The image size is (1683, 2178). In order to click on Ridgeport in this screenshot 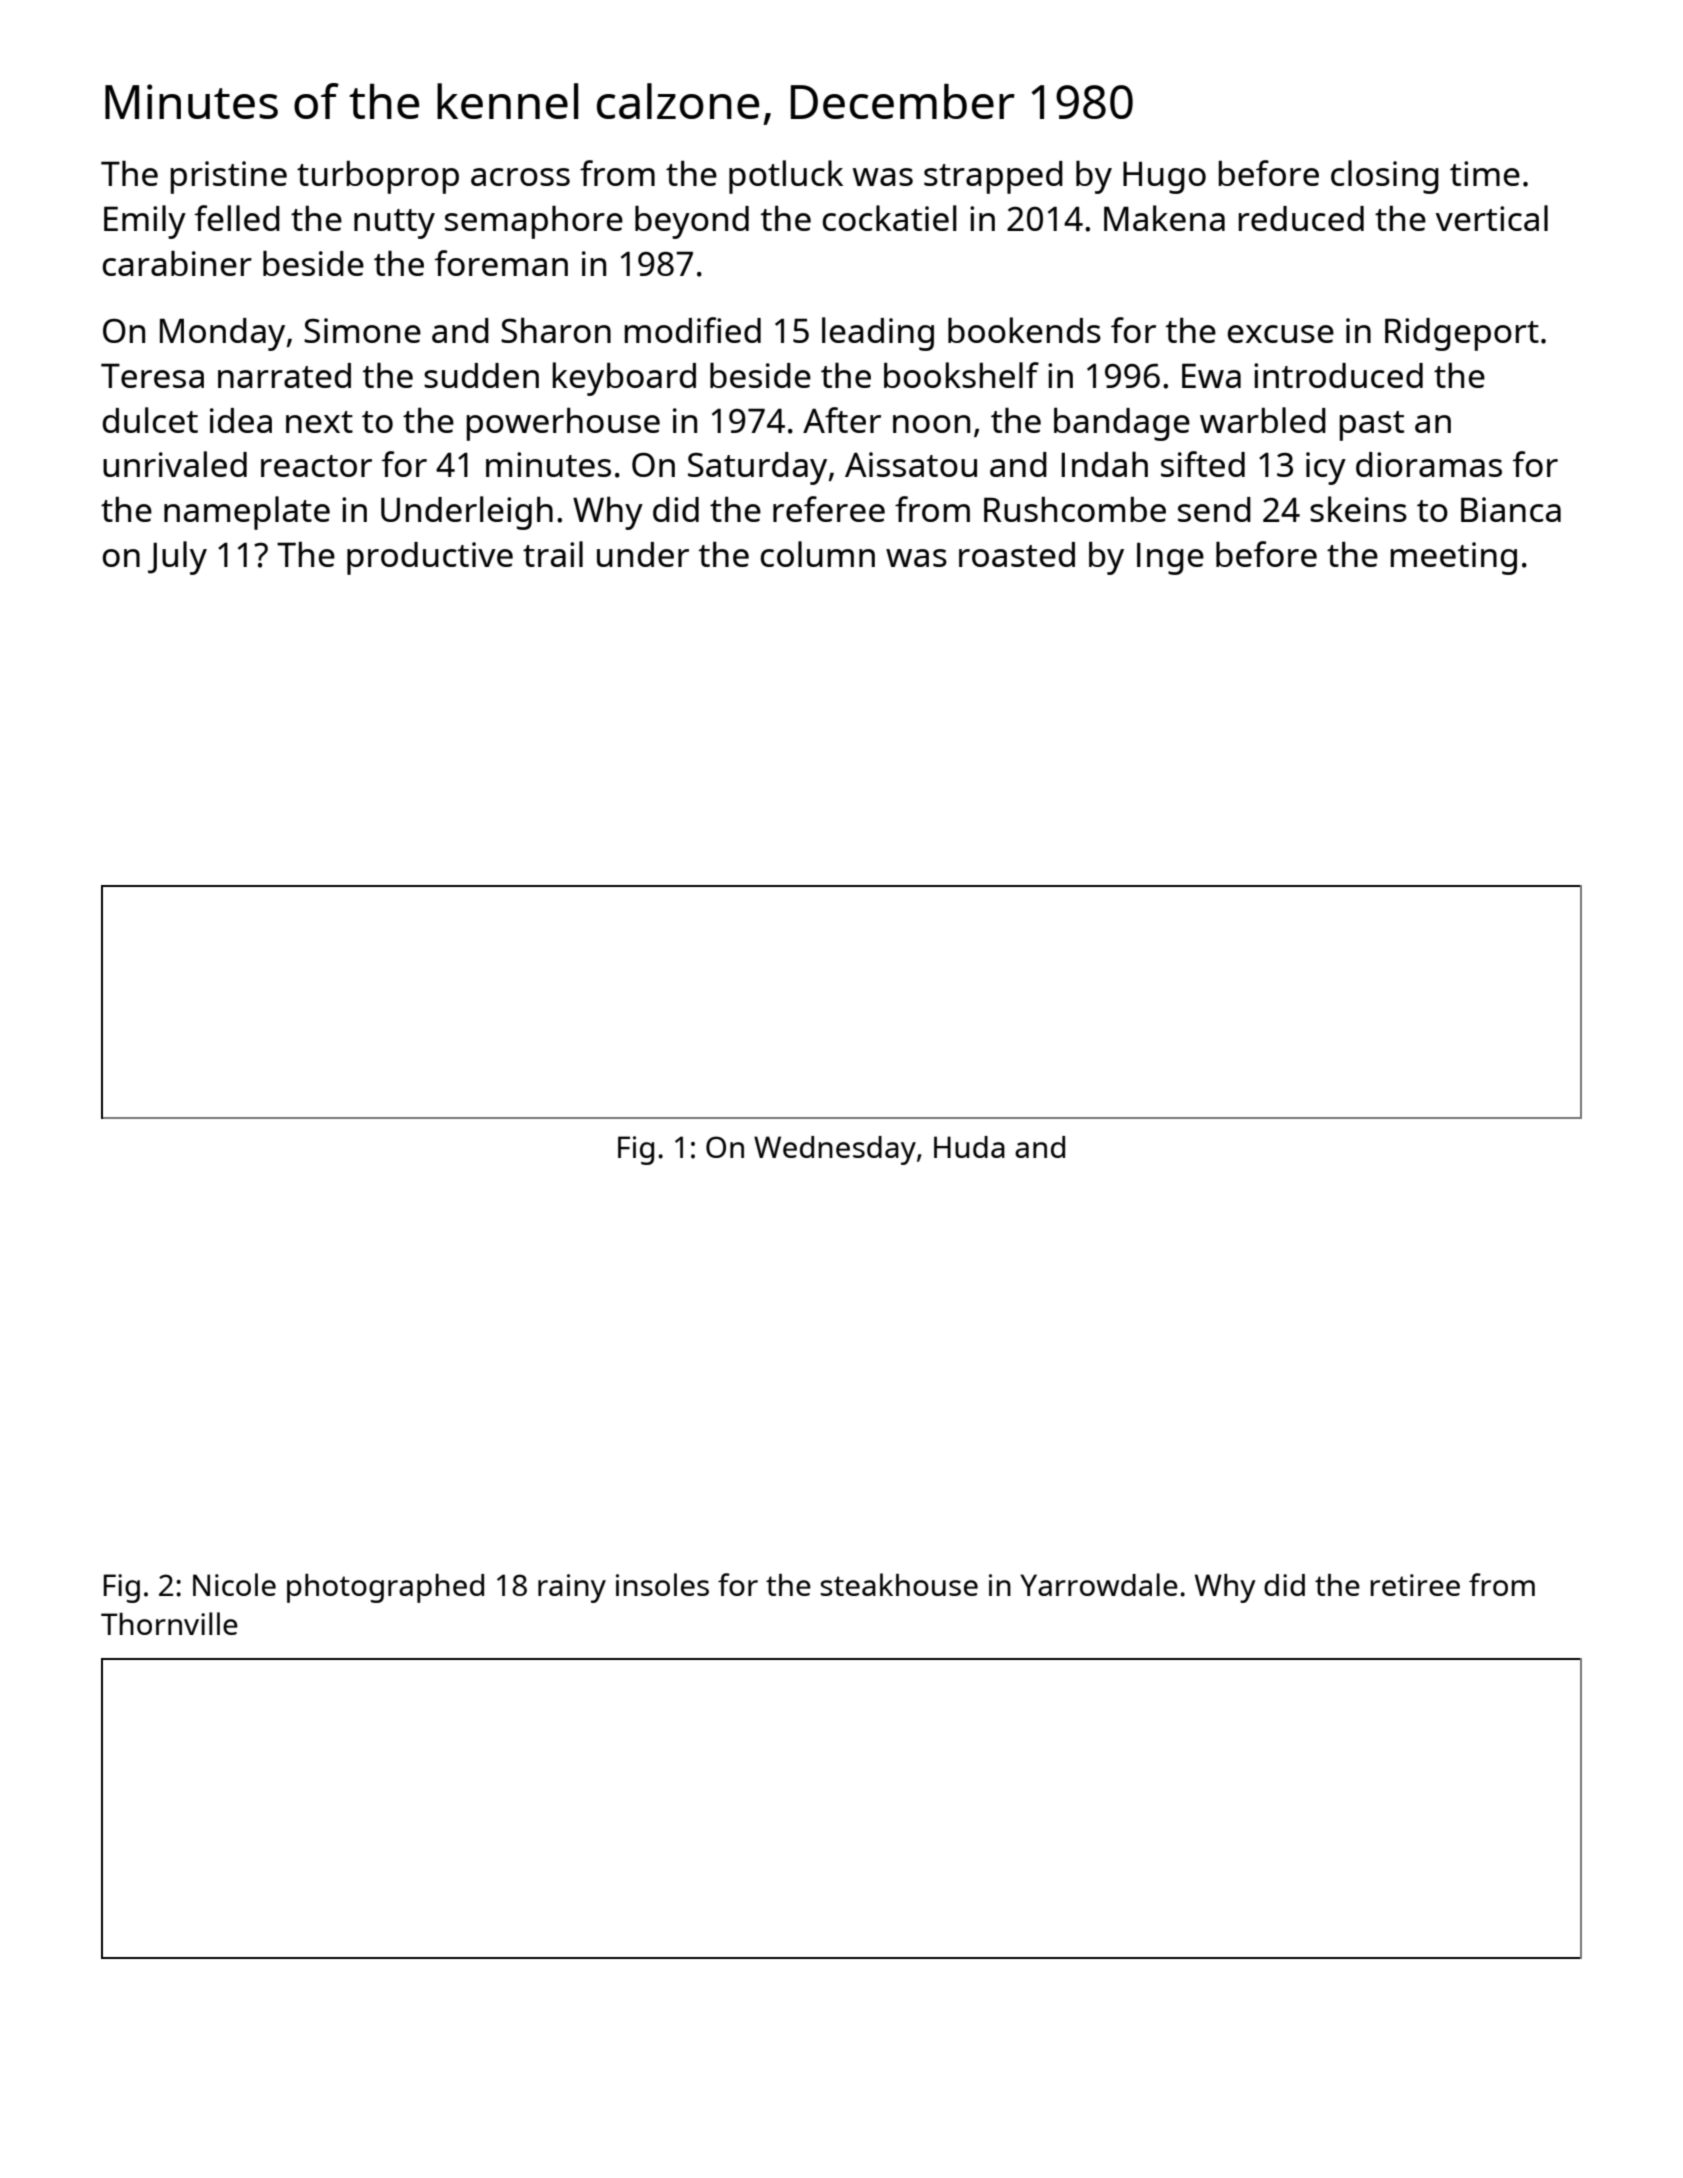, I will do `click(1462, 334)`.
